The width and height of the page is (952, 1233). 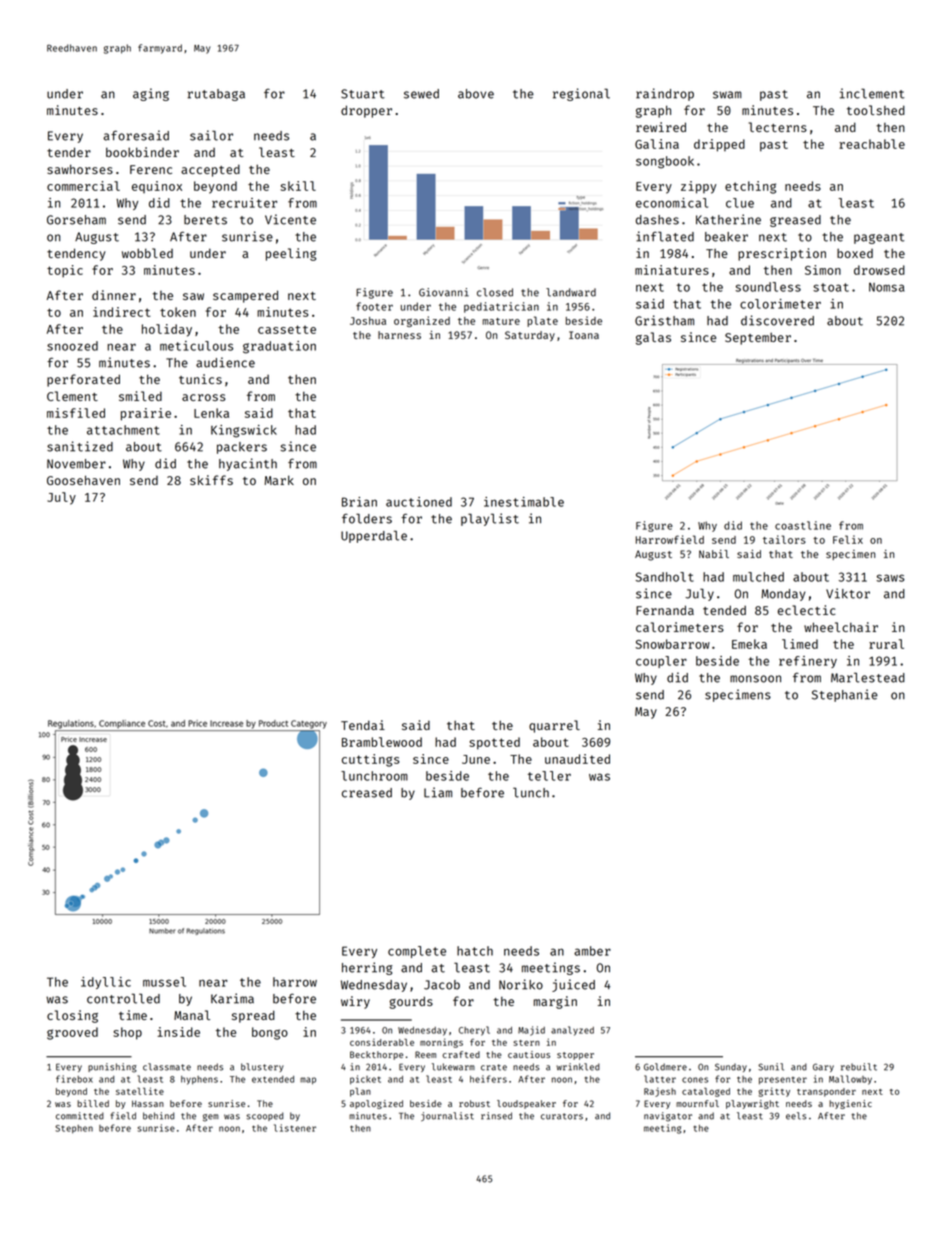 I want to click on classmate, so click(x=167, y=1067).
